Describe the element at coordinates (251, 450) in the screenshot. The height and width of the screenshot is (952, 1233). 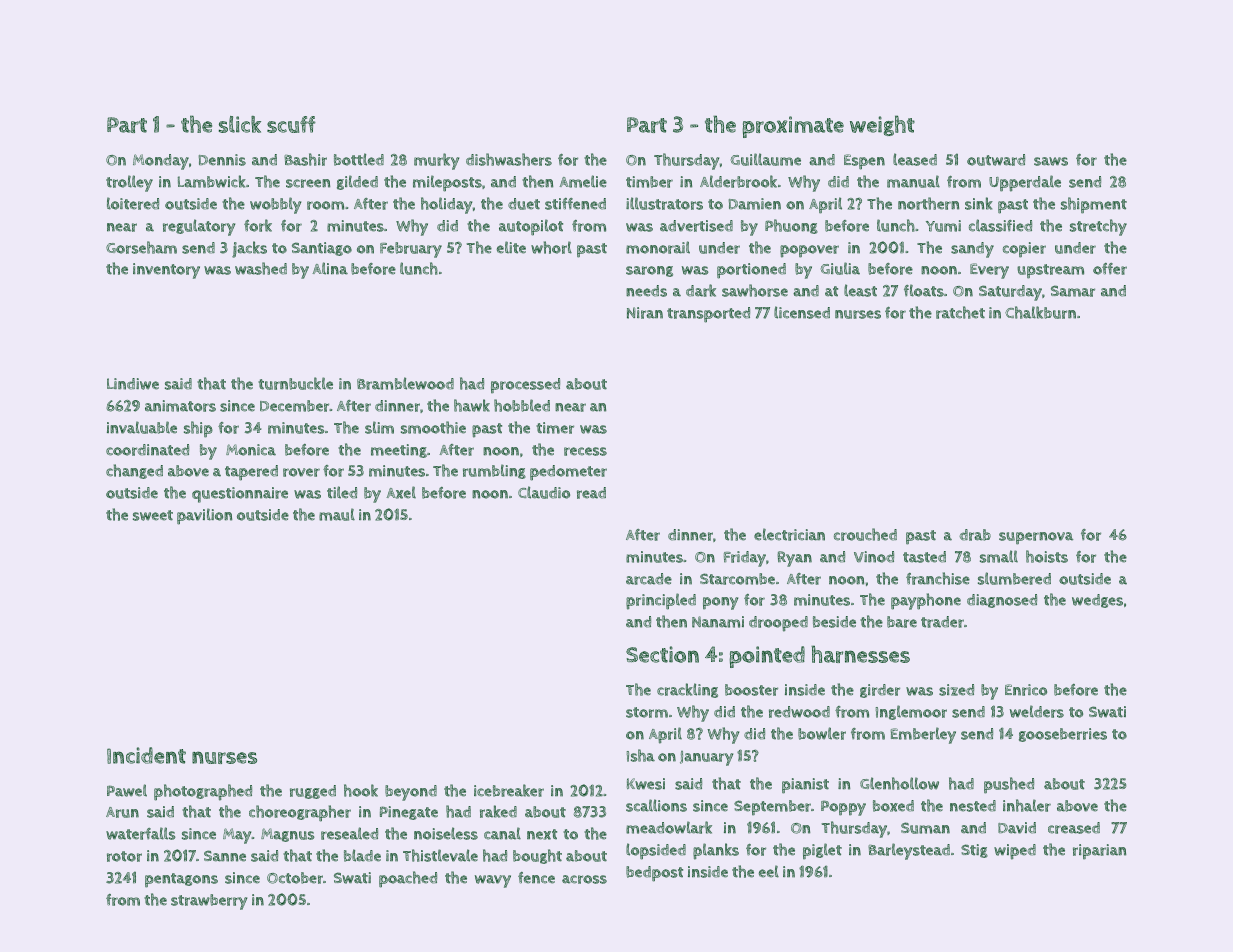
I see `Monica` at that location.
